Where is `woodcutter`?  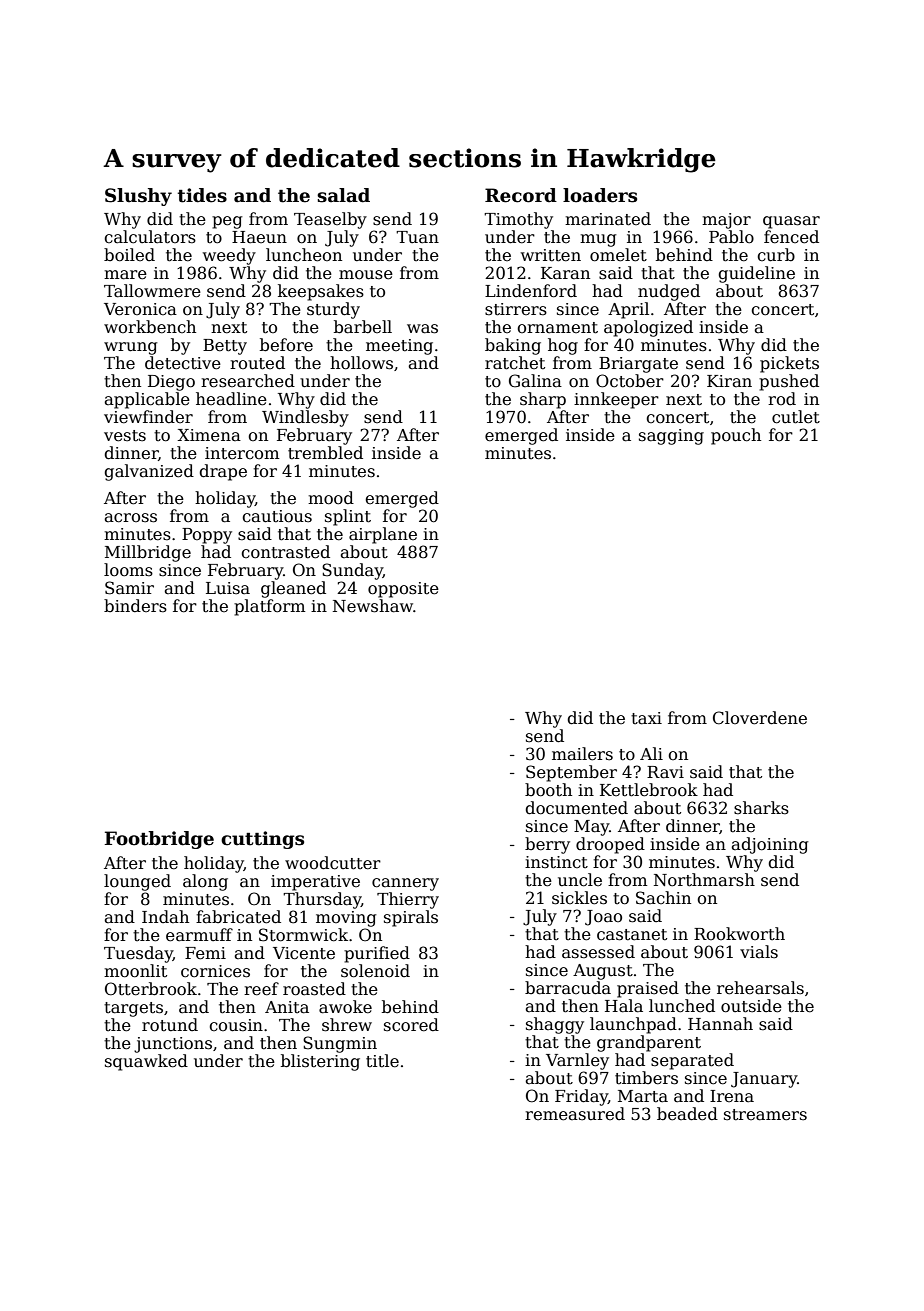
woodcutter is located at coordinates (333, 863).
